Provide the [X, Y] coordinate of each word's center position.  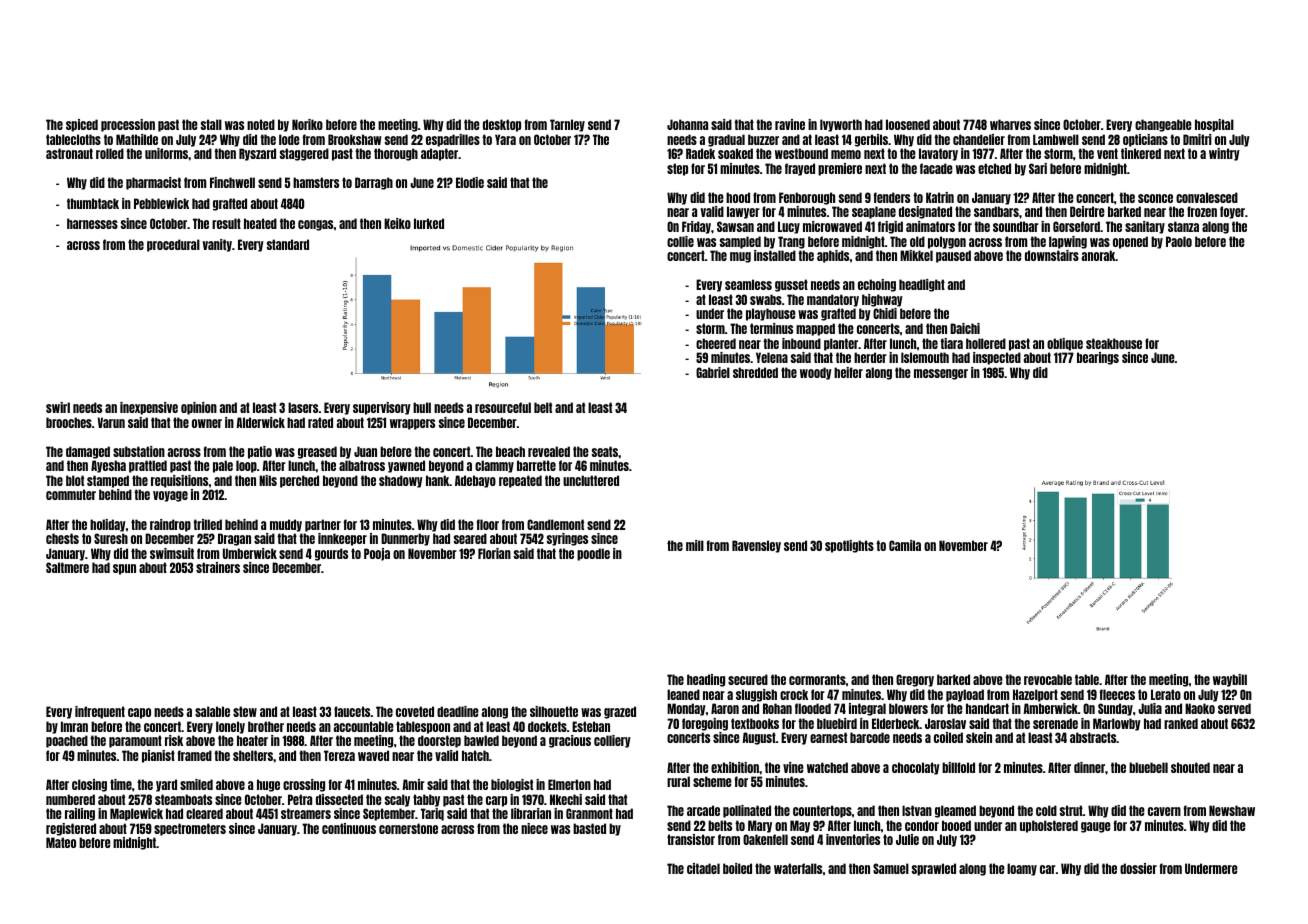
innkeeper [342, 539]
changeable [1163, 125]
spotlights [849, 546]
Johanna [687, 124]
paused [953, 256]
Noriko [307, 124]
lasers [303, 407]
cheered [716, 343]
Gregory [915, 680]
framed [194, 755]
